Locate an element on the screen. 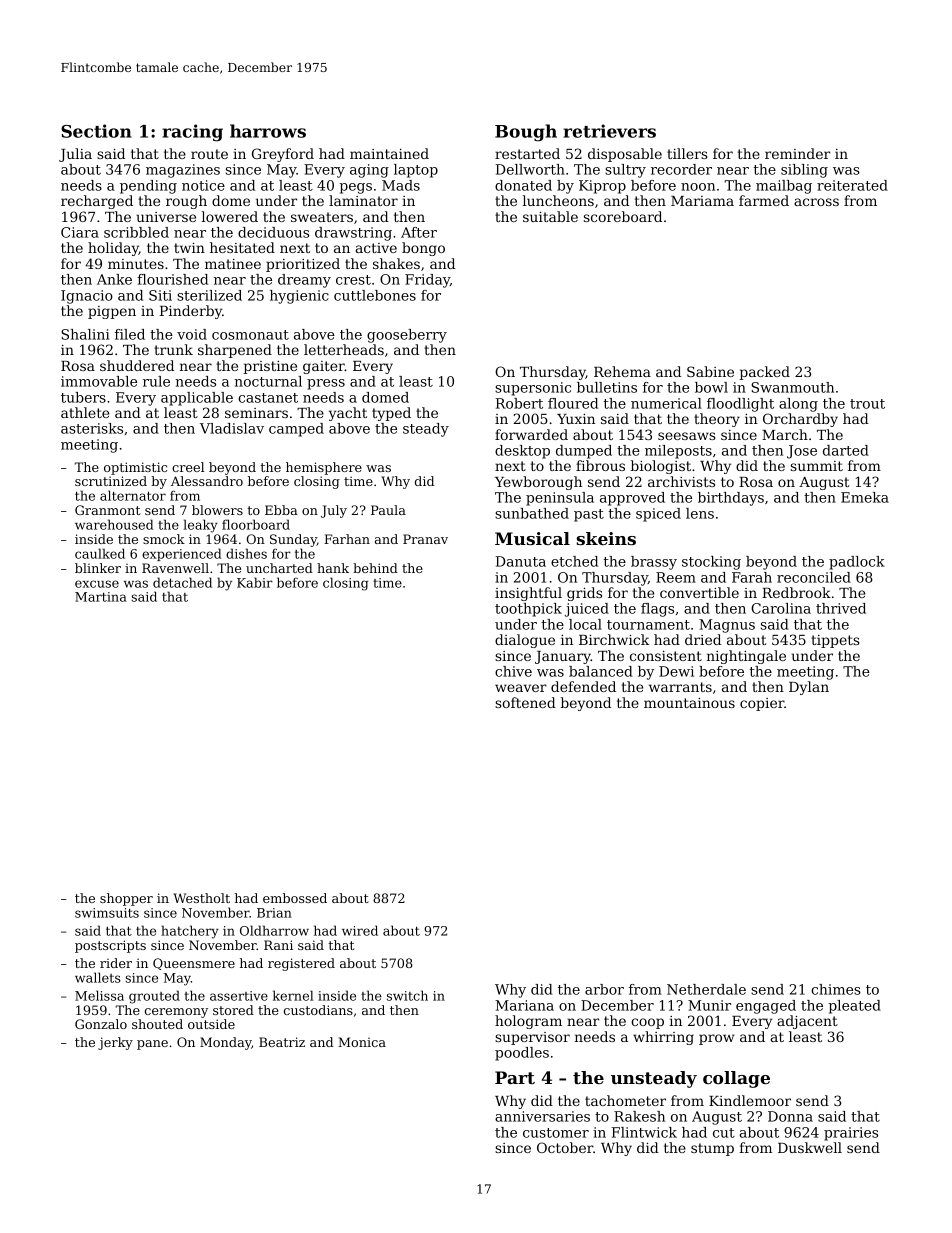  Swanmouth is located at coordinates (792, 387).
